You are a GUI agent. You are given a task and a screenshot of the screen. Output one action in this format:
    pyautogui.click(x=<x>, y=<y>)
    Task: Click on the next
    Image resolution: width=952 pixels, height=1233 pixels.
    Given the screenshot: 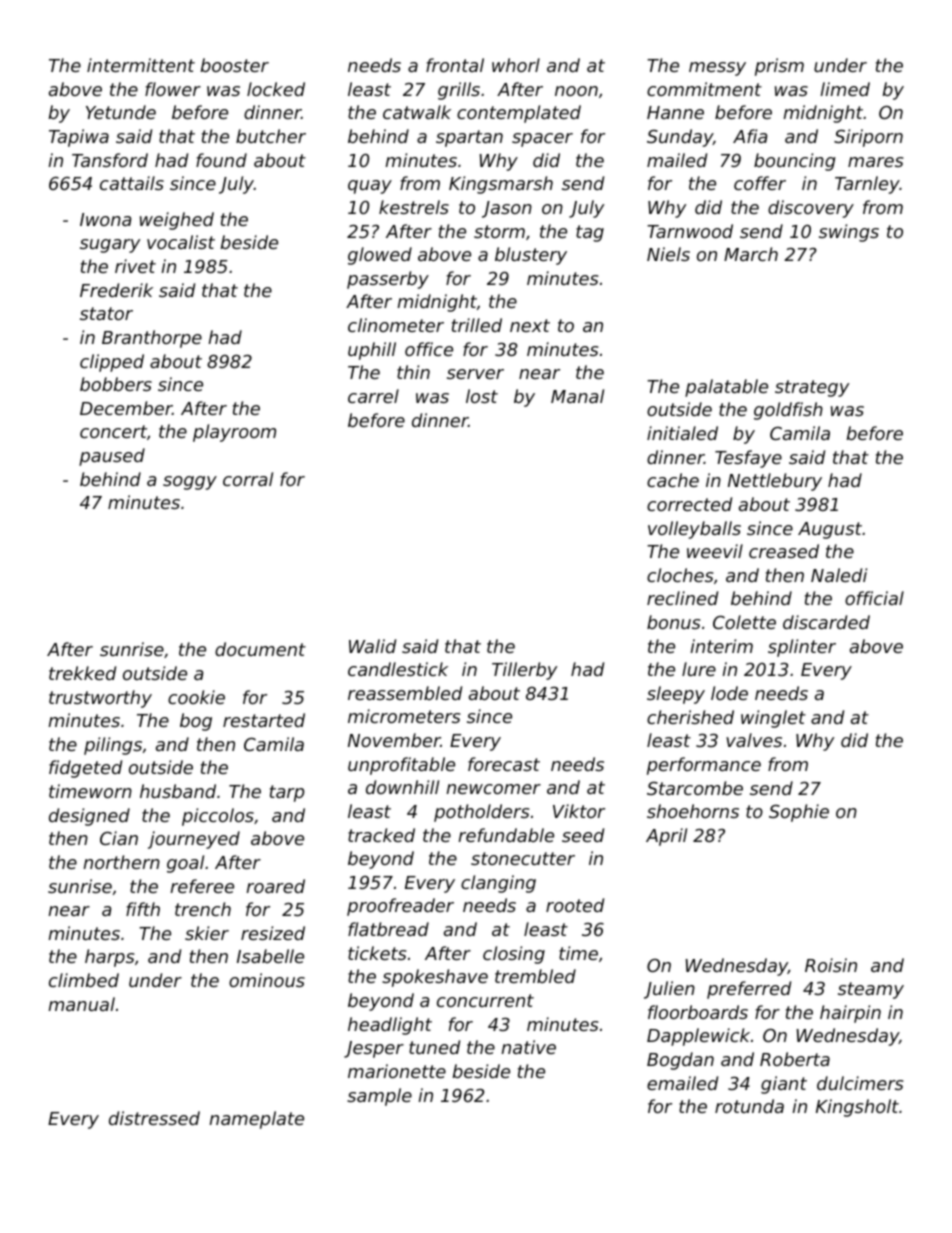 What is the action you would take?
    pyautogui.click(x=530, y=325)
